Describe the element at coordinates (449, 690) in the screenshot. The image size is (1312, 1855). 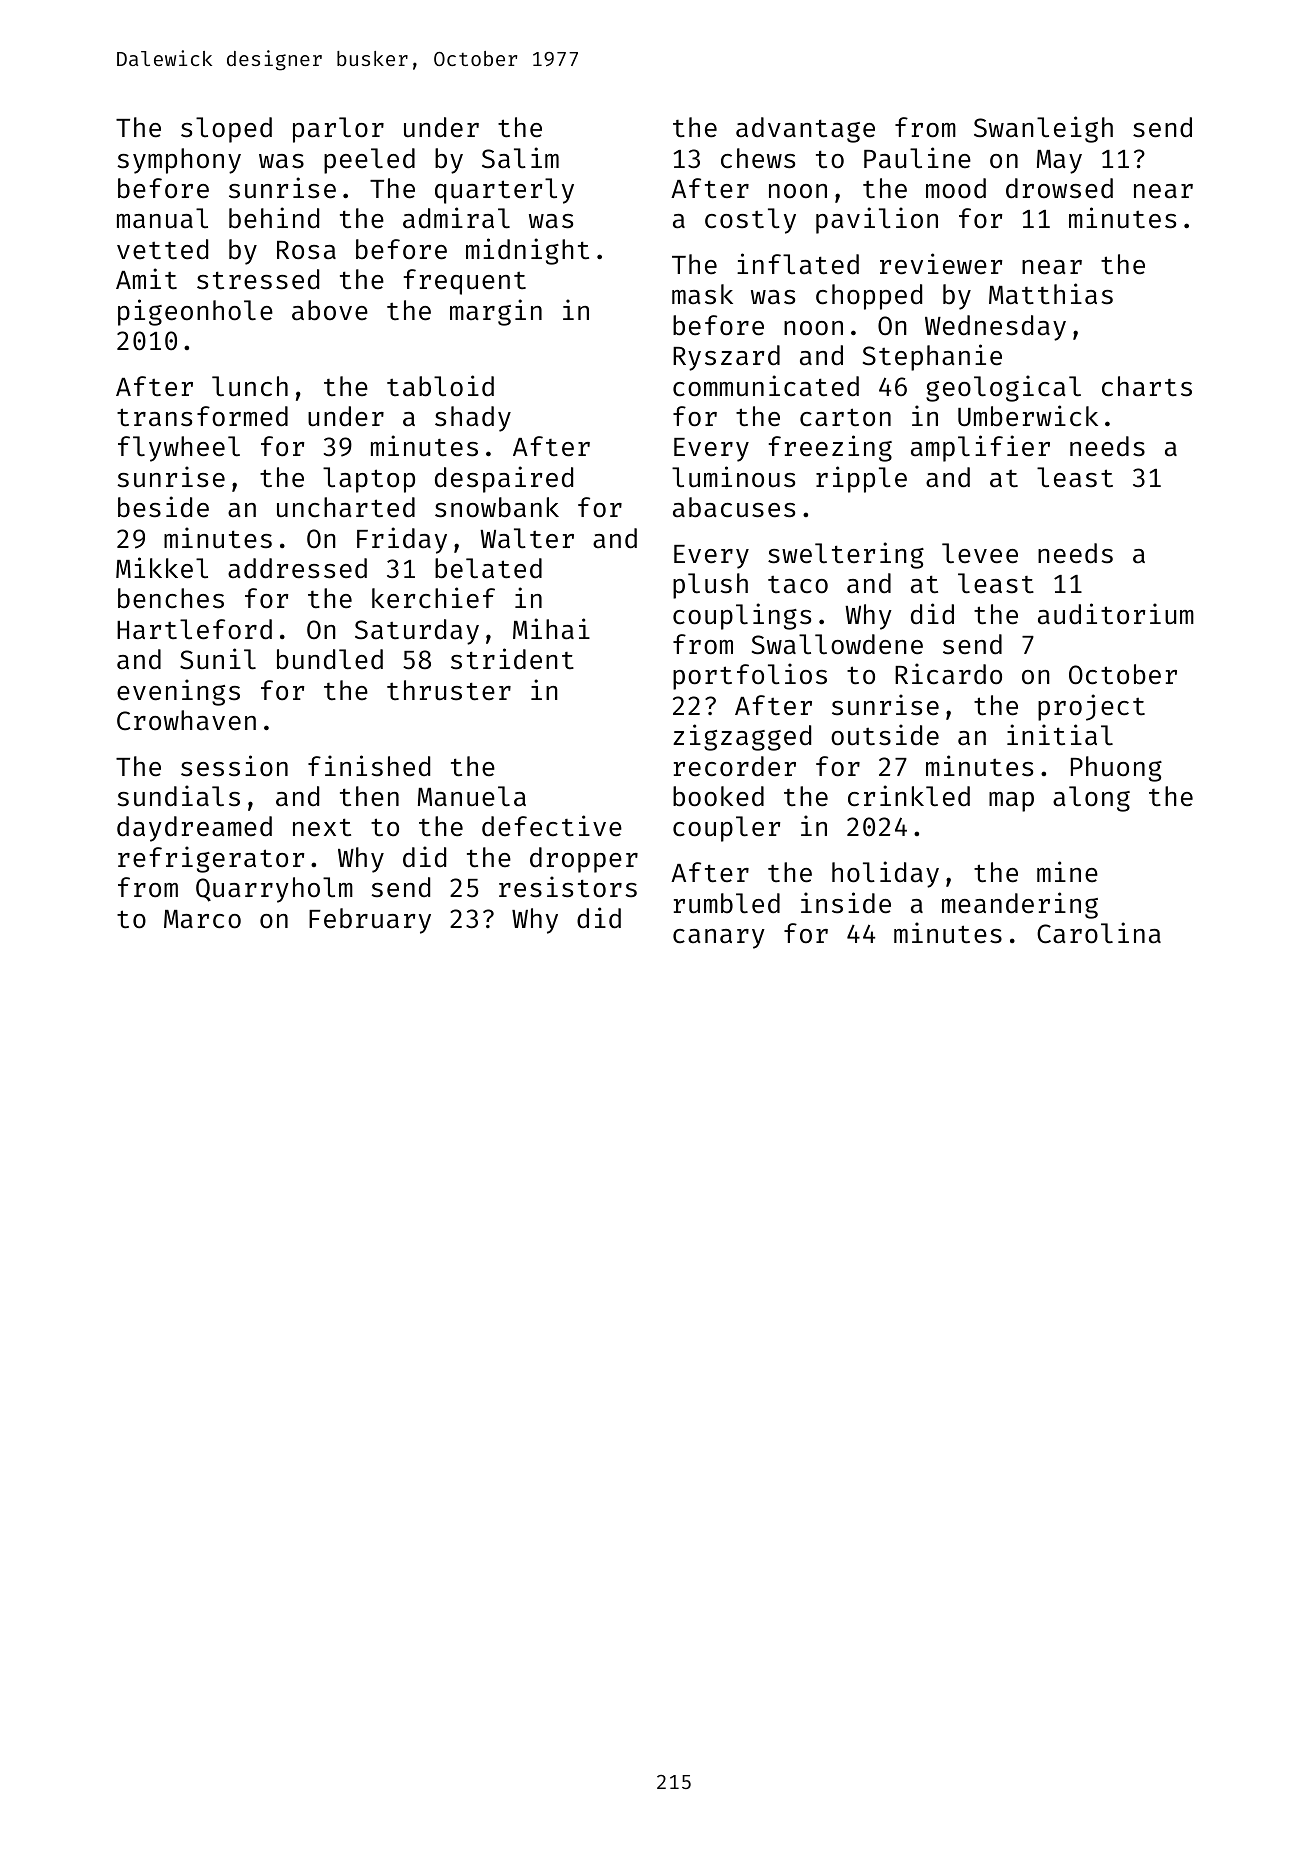
I see `thruster` at that location.
